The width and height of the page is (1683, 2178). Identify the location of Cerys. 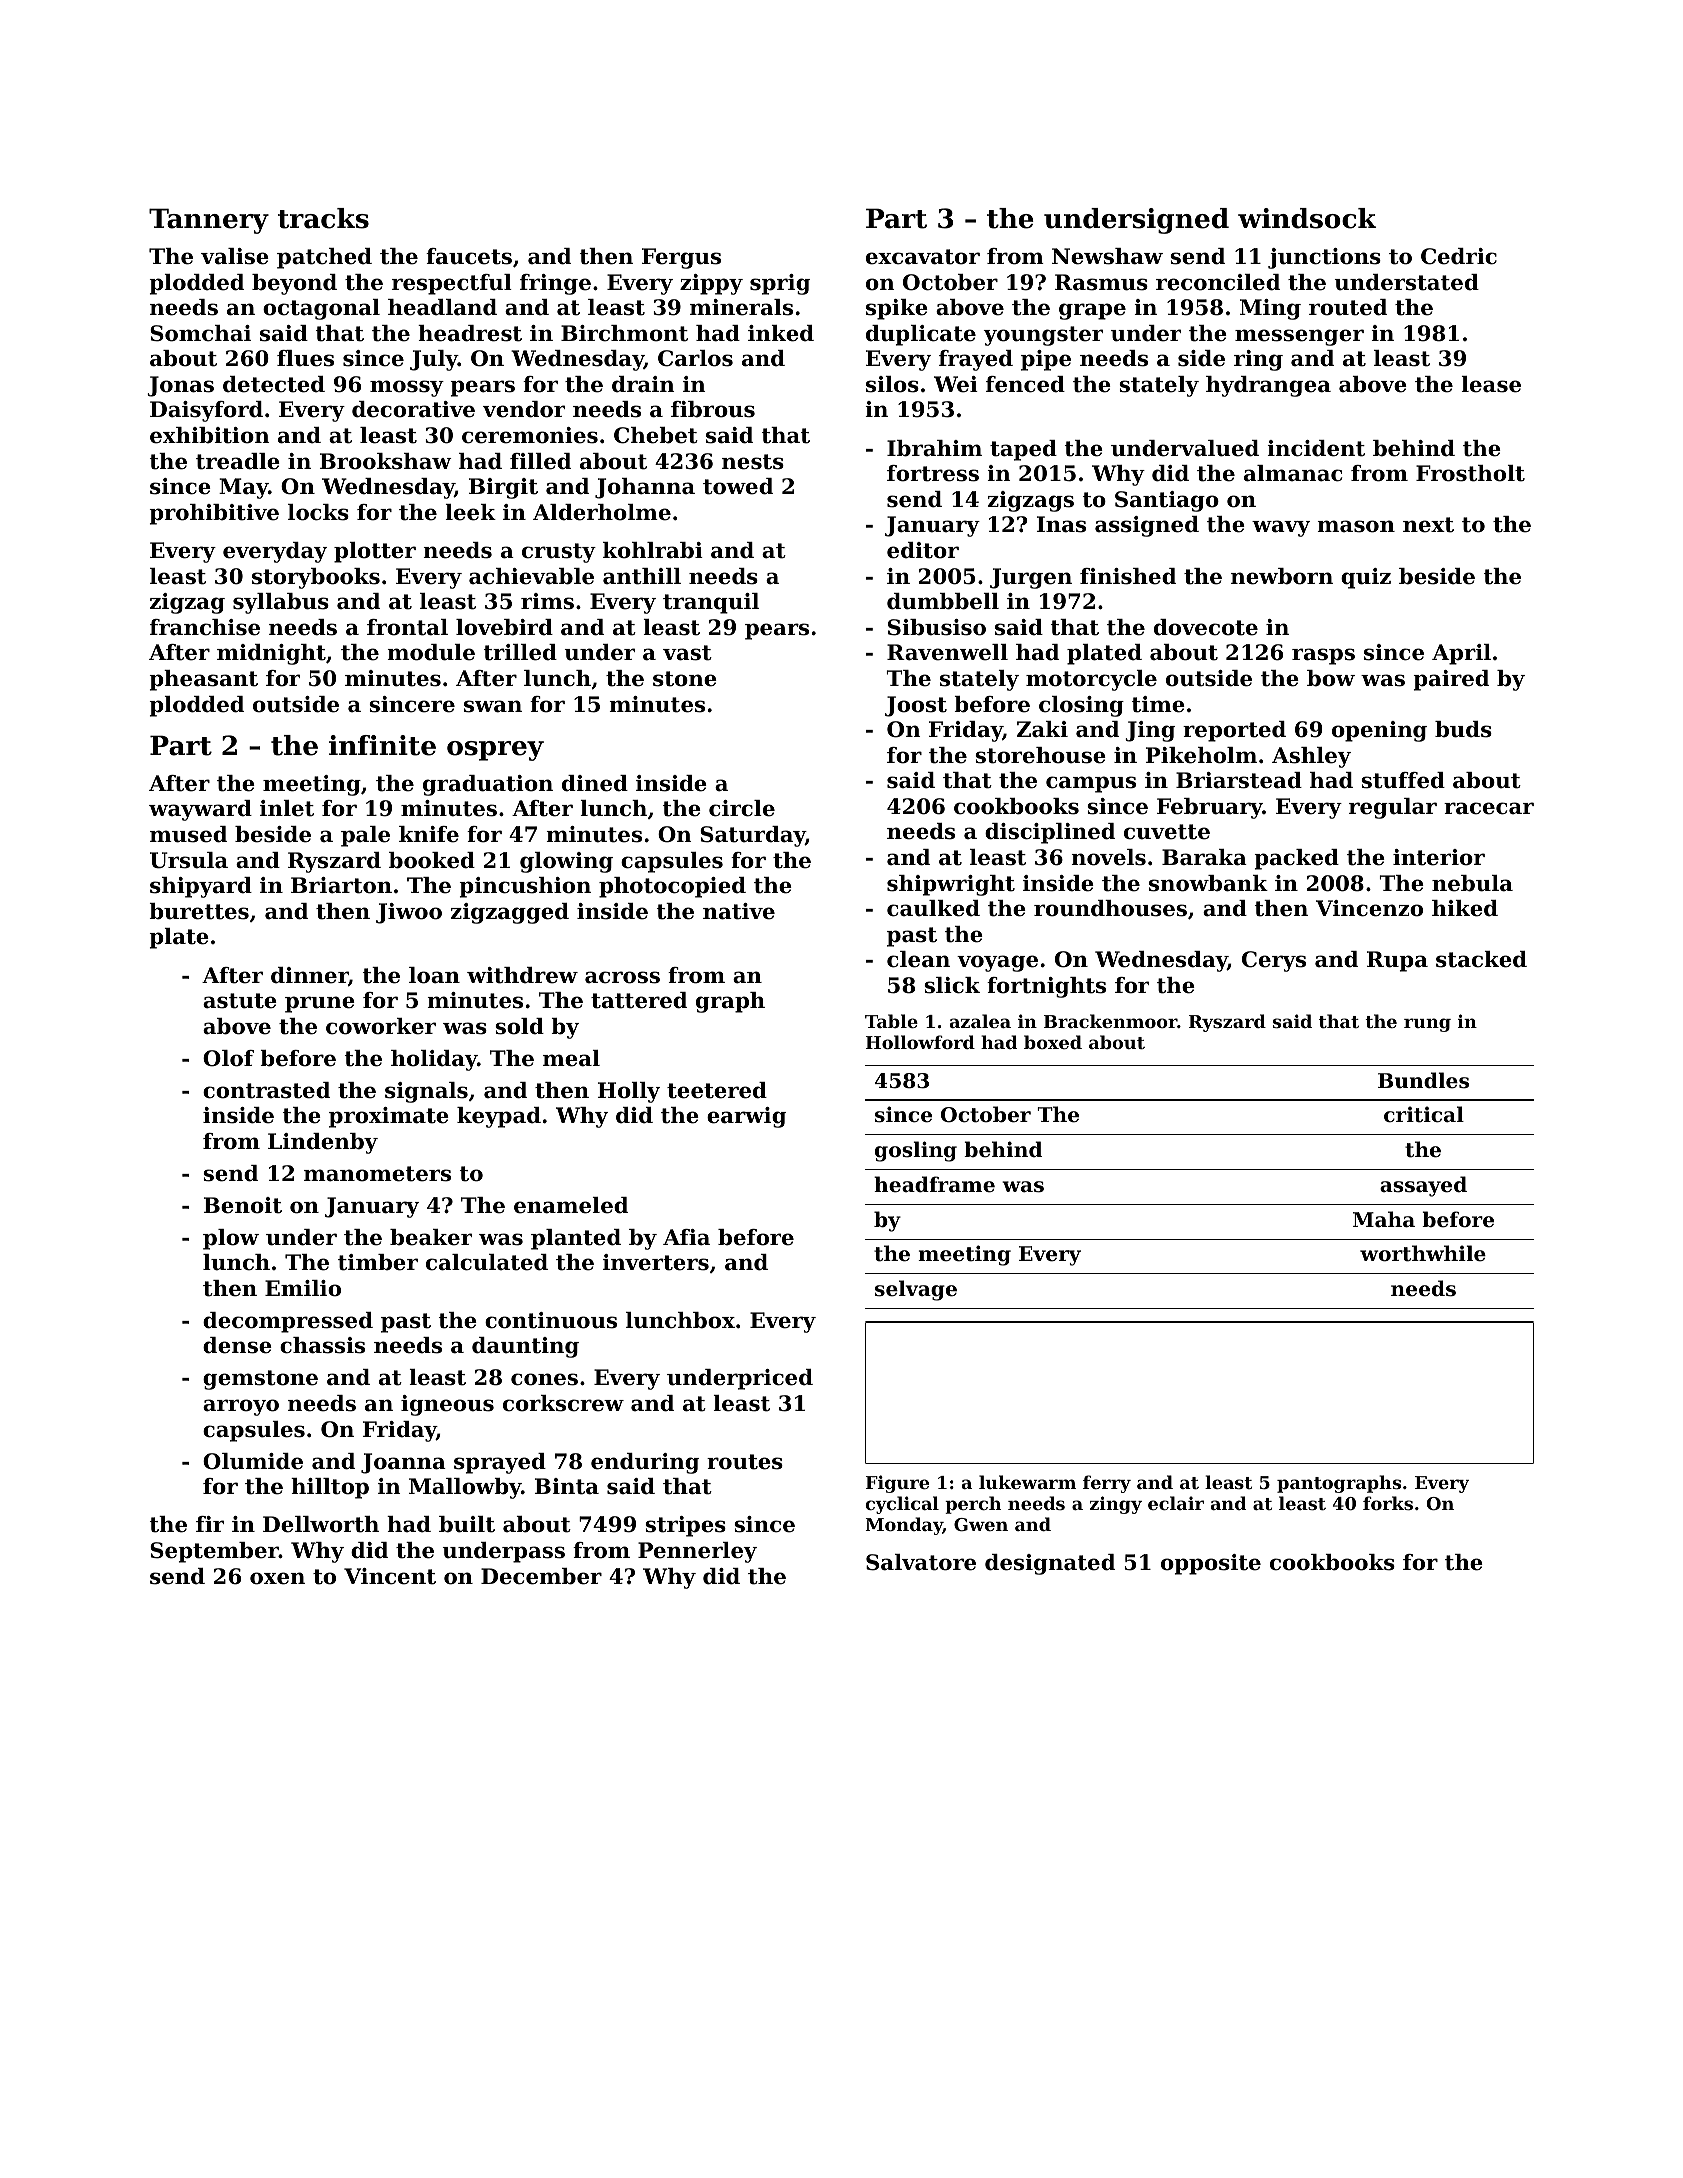
(1274, 961).
